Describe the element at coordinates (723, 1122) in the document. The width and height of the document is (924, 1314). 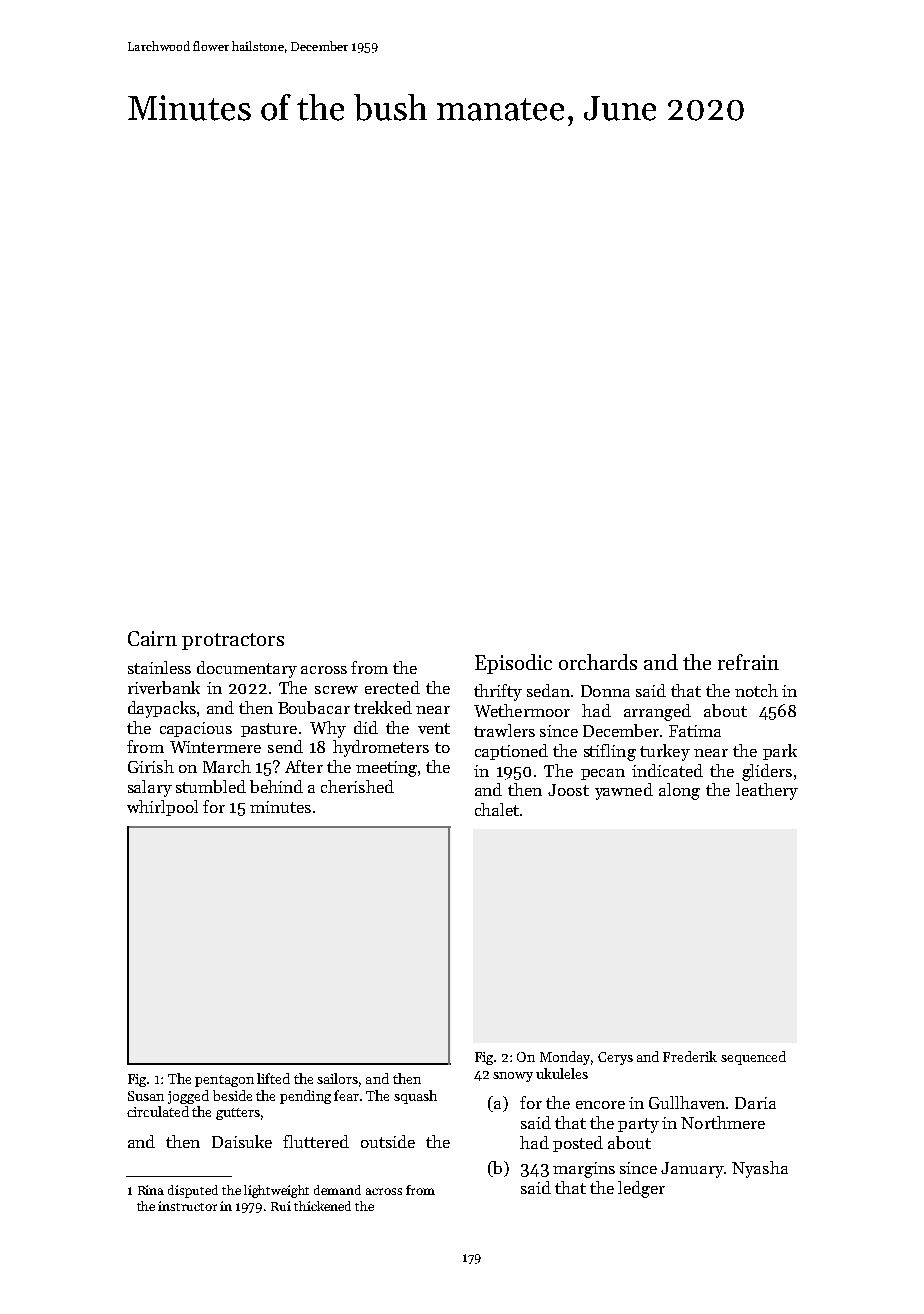
I see `Northmere` at that location.
